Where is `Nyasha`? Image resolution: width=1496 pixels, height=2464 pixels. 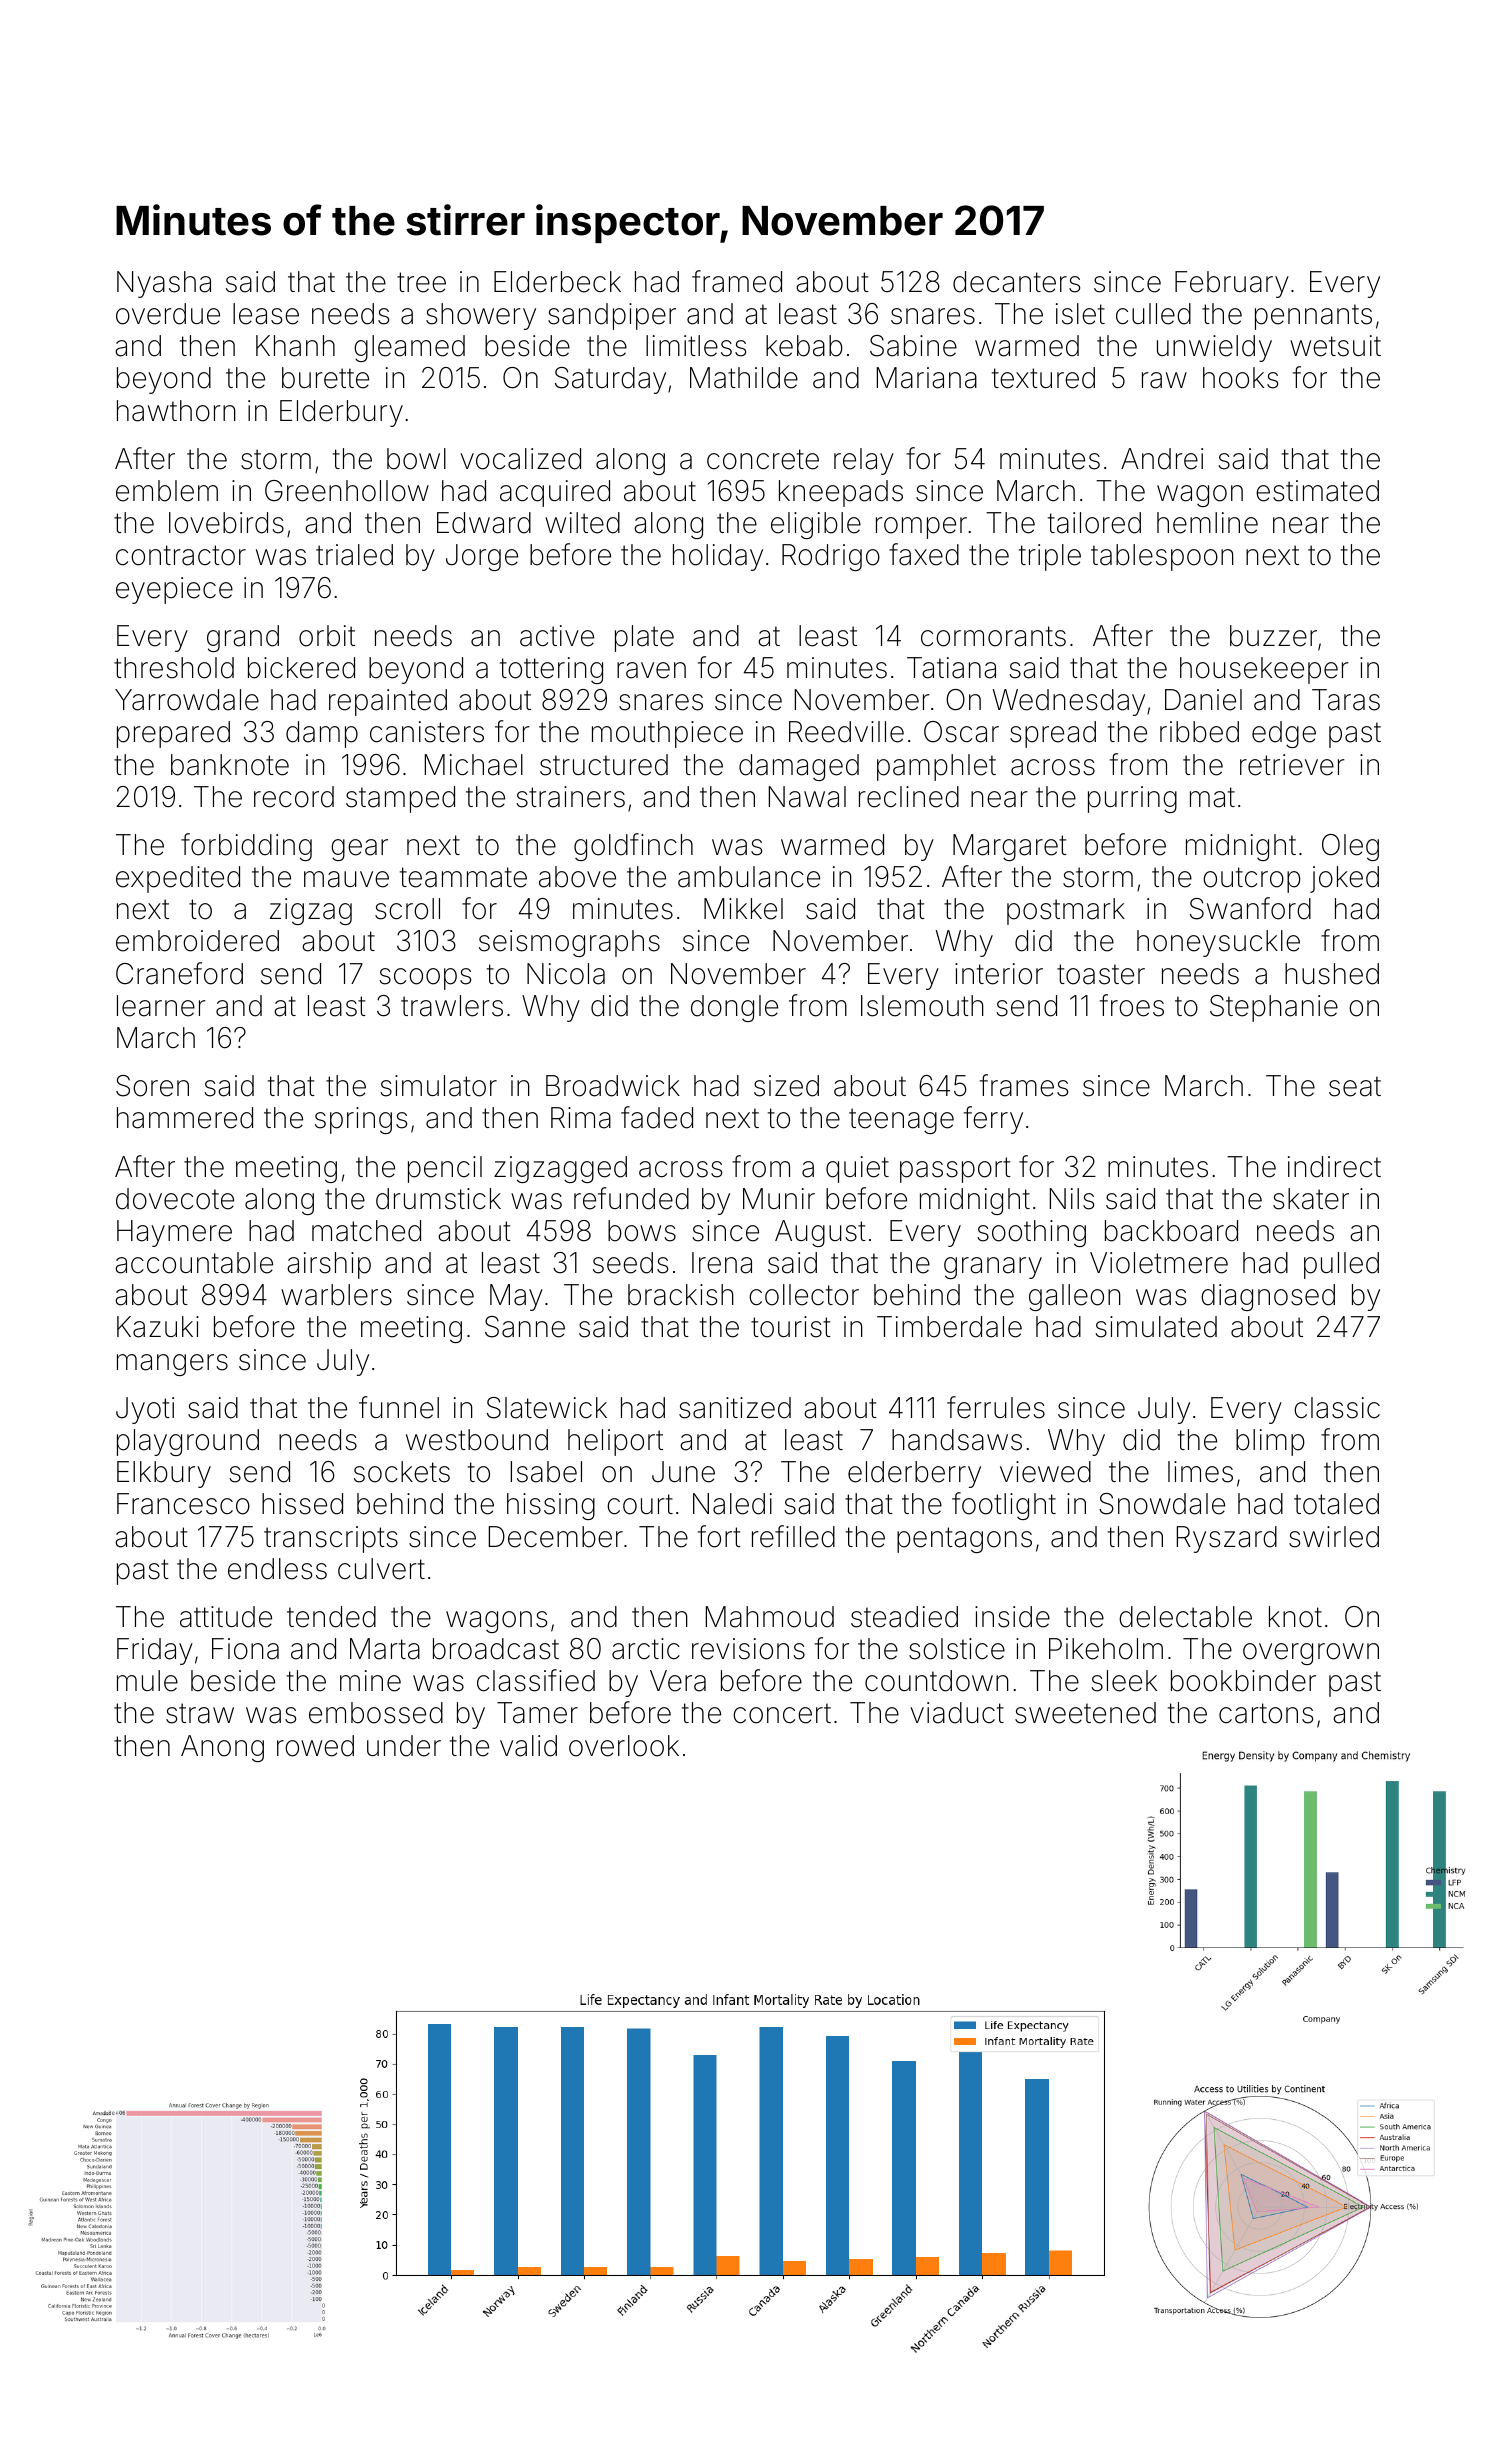 Nyasha is located at coordinates (164, 284).
